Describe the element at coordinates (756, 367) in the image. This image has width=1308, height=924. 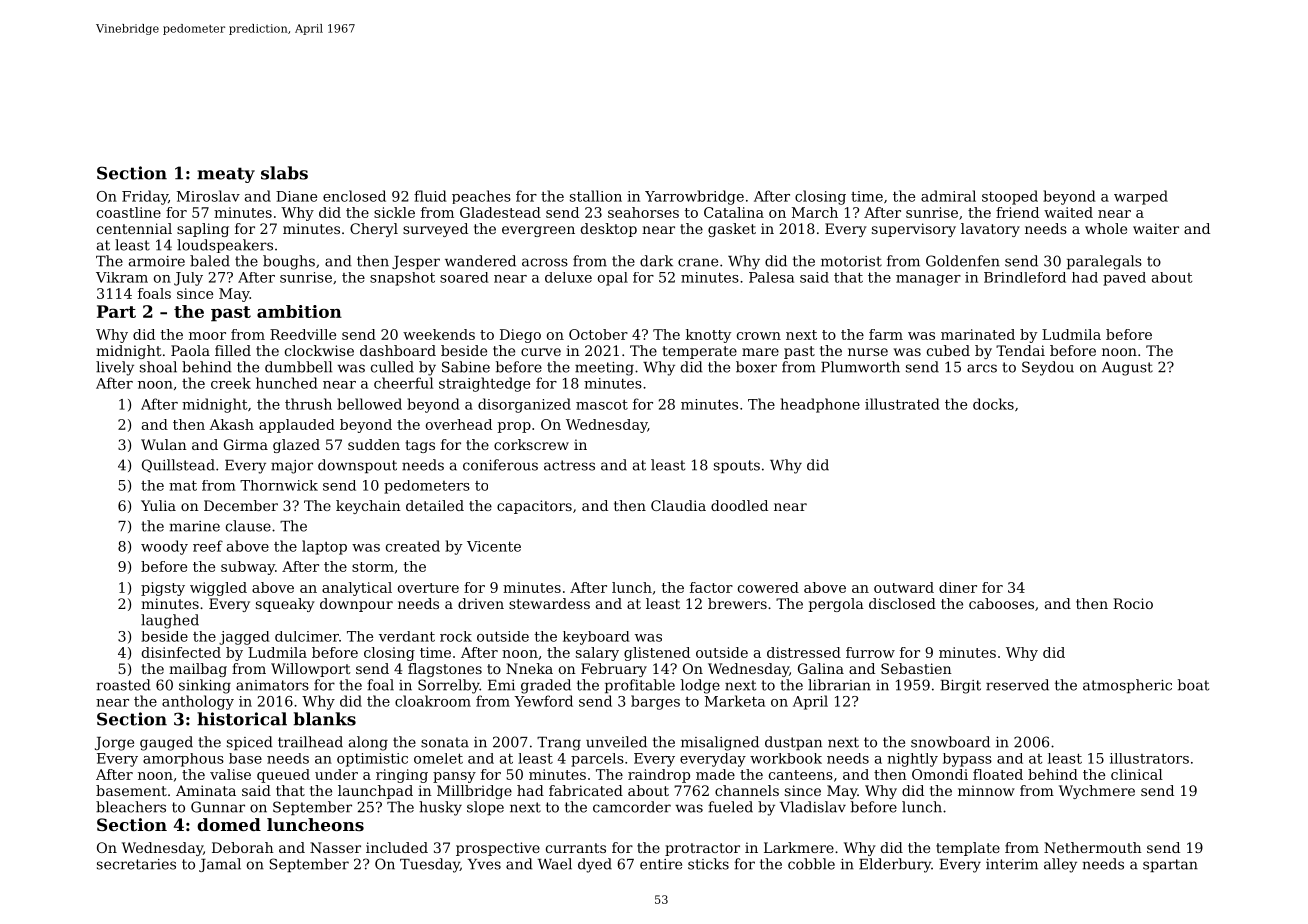
I see `boxer` at that location.
